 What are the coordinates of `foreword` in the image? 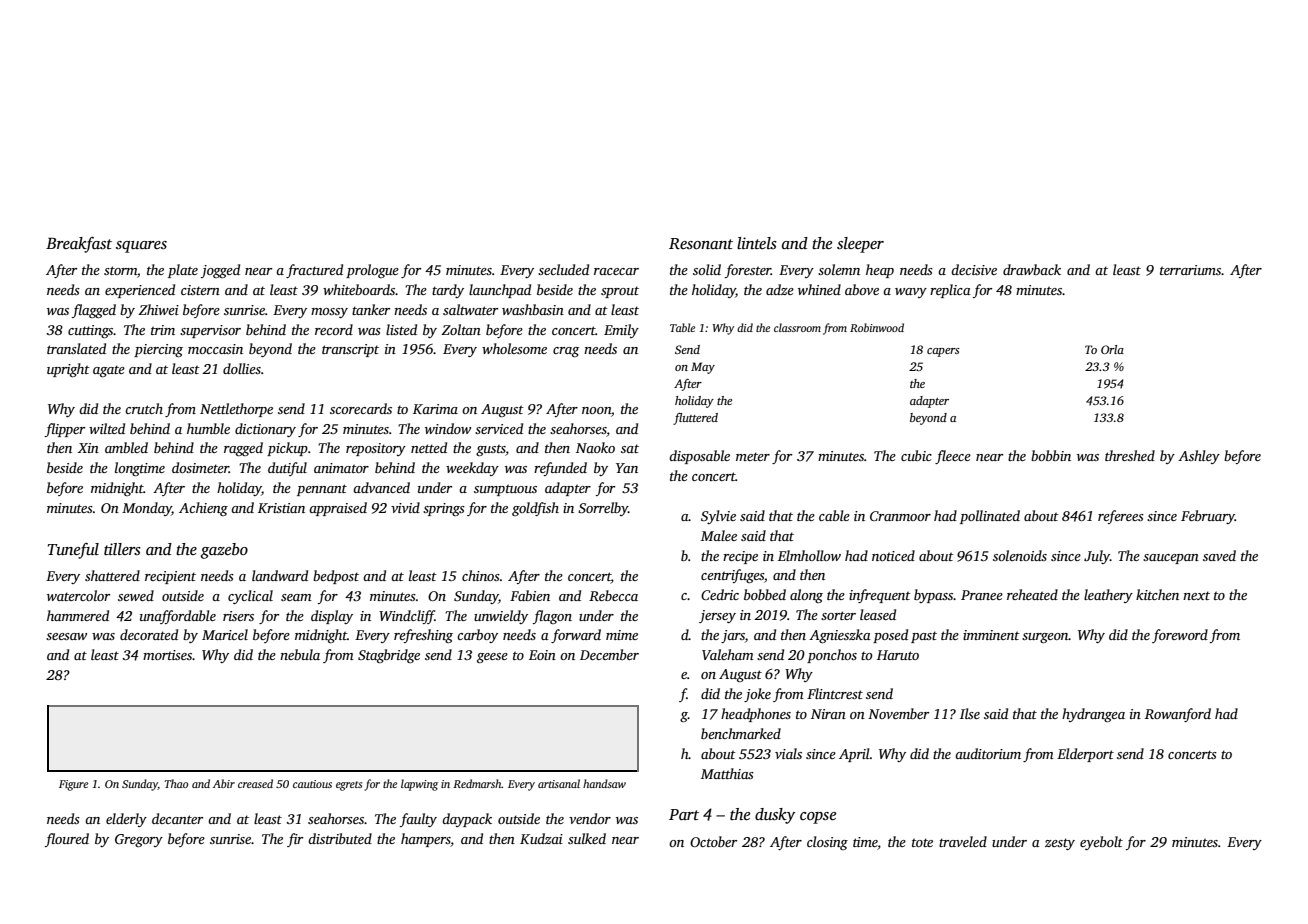 It's located at (1180, 636).
